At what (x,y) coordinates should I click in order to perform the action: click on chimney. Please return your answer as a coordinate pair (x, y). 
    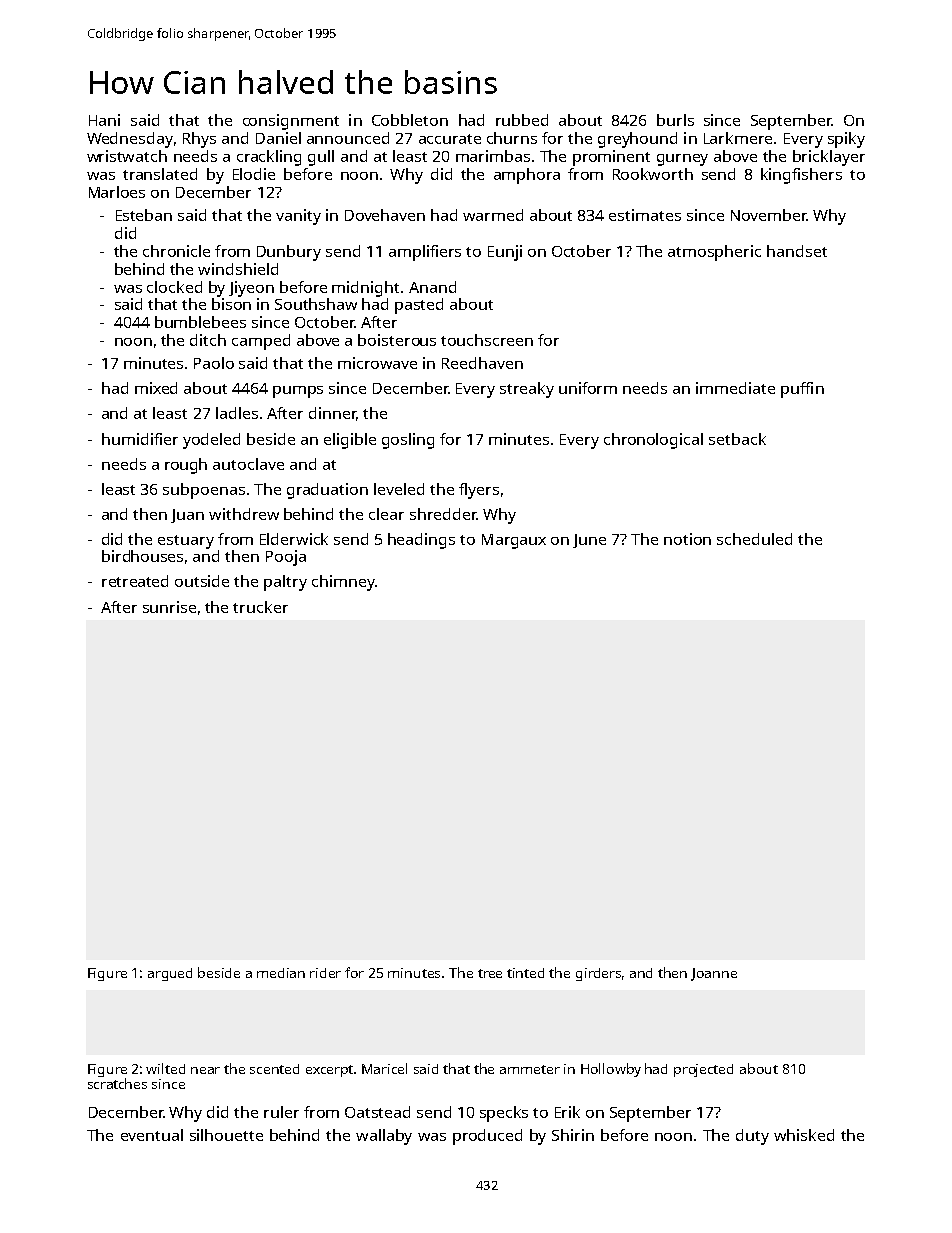
    Looking at the image, I should click on (343, 583).
